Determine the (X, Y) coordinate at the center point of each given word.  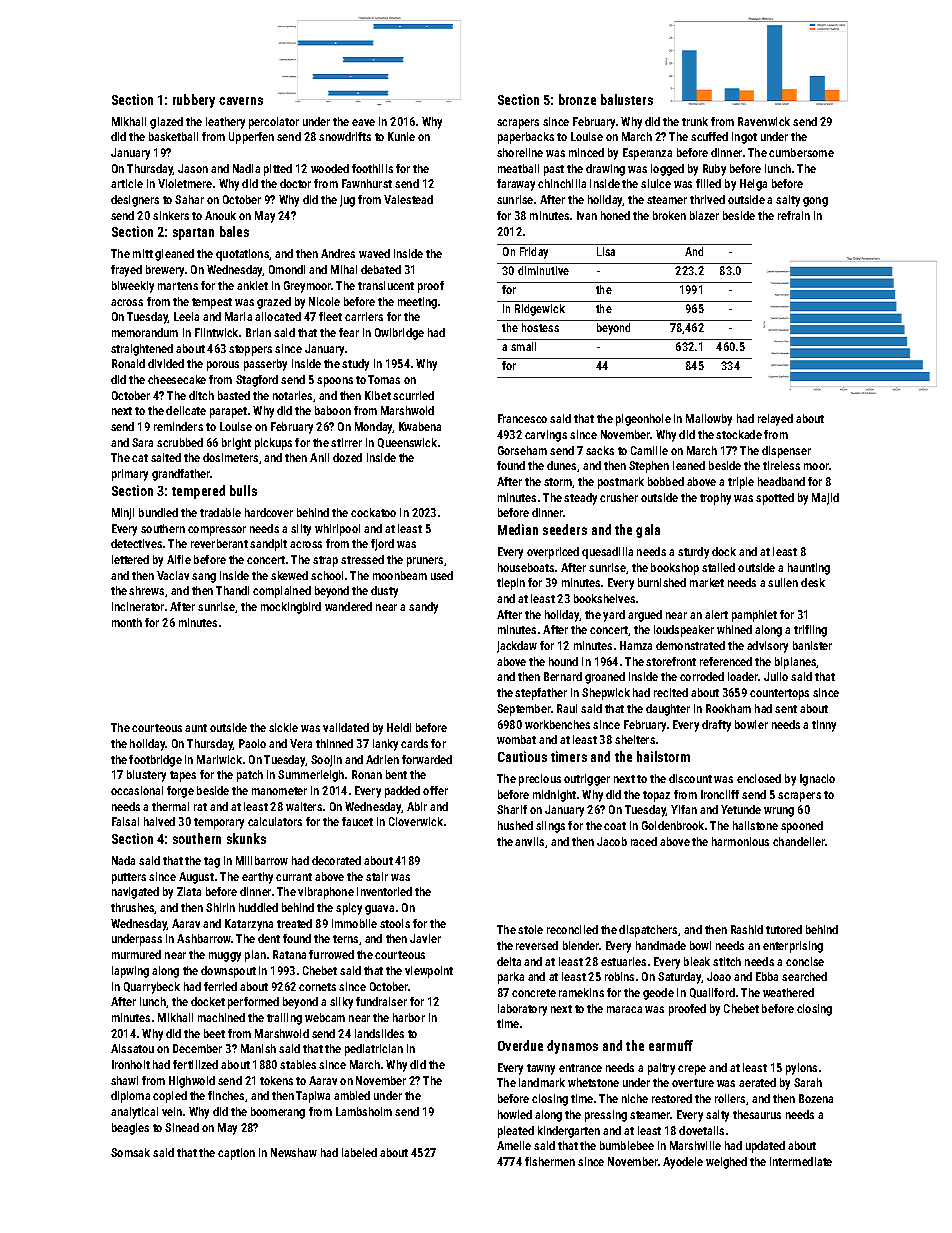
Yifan (684, 809)
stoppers (250, 350)
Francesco (522, 418)
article (127, 183)
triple (741, 483)
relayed (775, 420)
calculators (275, 821)
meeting (417, 303)
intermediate (801, 1161)
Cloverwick (416, 821)
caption (236, 1154)
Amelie (514, 1145)
